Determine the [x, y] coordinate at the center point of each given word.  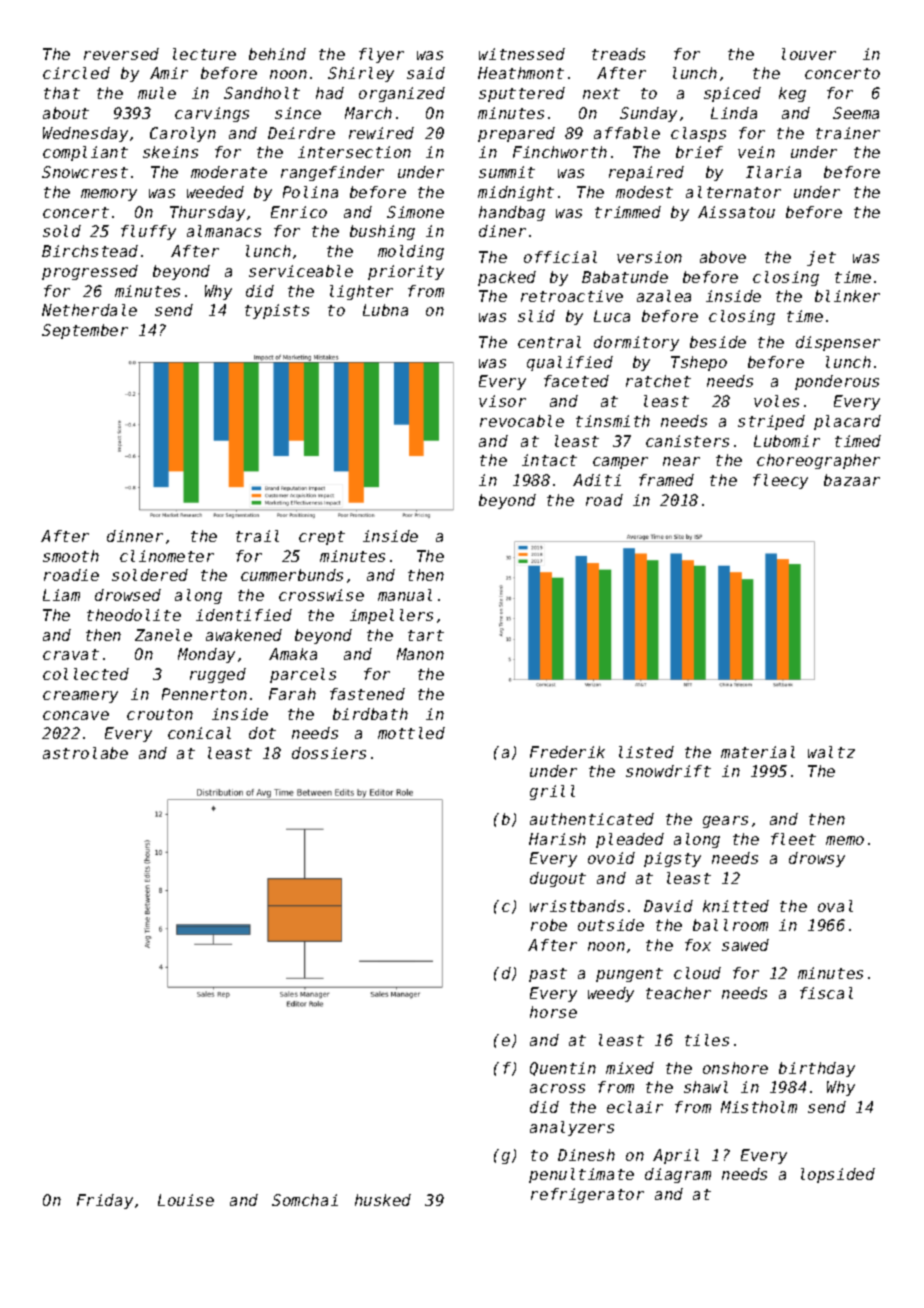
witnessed [522, 54]
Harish [557, 839]
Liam [61, 595]
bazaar [852, 480]
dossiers [329, 753]
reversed [121, 54]
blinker [847, 296]
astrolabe [85, 753]
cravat [71, 654]
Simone [415, 212]
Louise [186, 1200]
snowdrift [668, 771]
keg [792, 94]
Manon [420, 654]
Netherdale [89, 310]
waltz [831, 752]
